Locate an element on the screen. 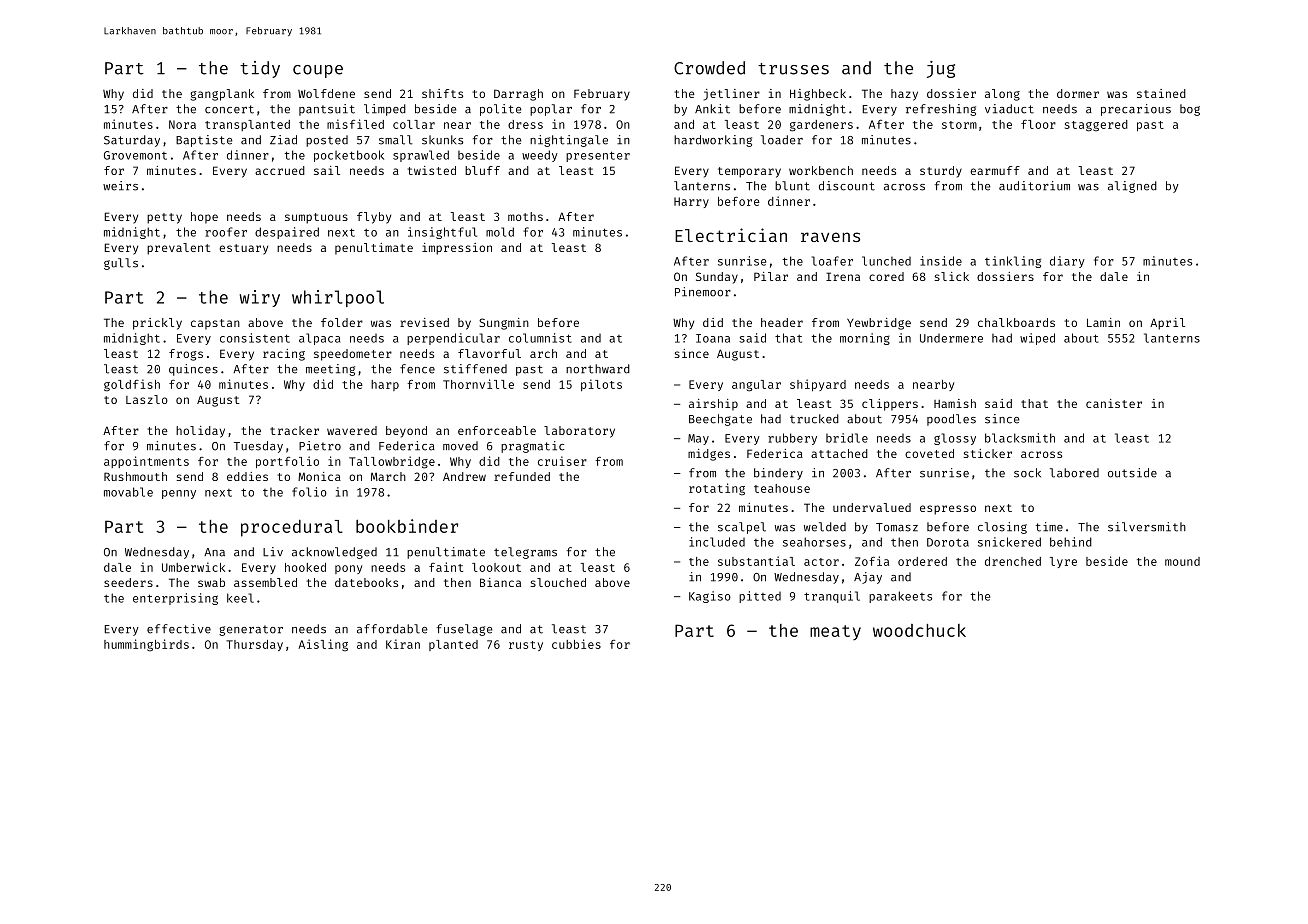 The width and height of the screenshot is (1308, 924). Thursday is located at coordinates (254, 645).
